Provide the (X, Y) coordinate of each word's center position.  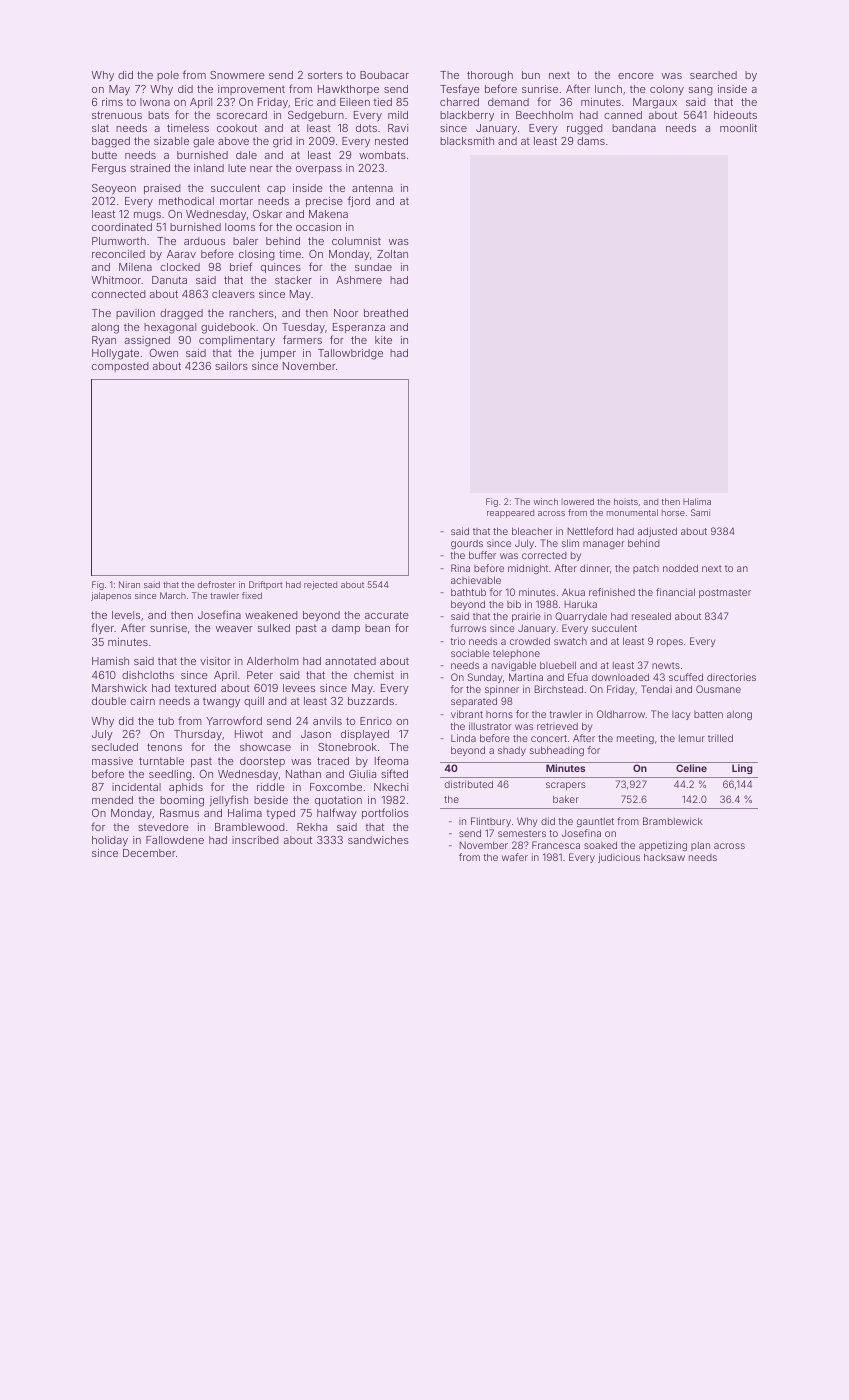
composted (120, 367)
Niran (129, 584)
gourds (467, 544)
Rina (460, 568)
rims (112, 102)
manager (604, 545)
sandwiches (378, 840)
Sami (700, 512)
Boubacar (384, 75)
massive (112, 761)
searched (713, 75)
